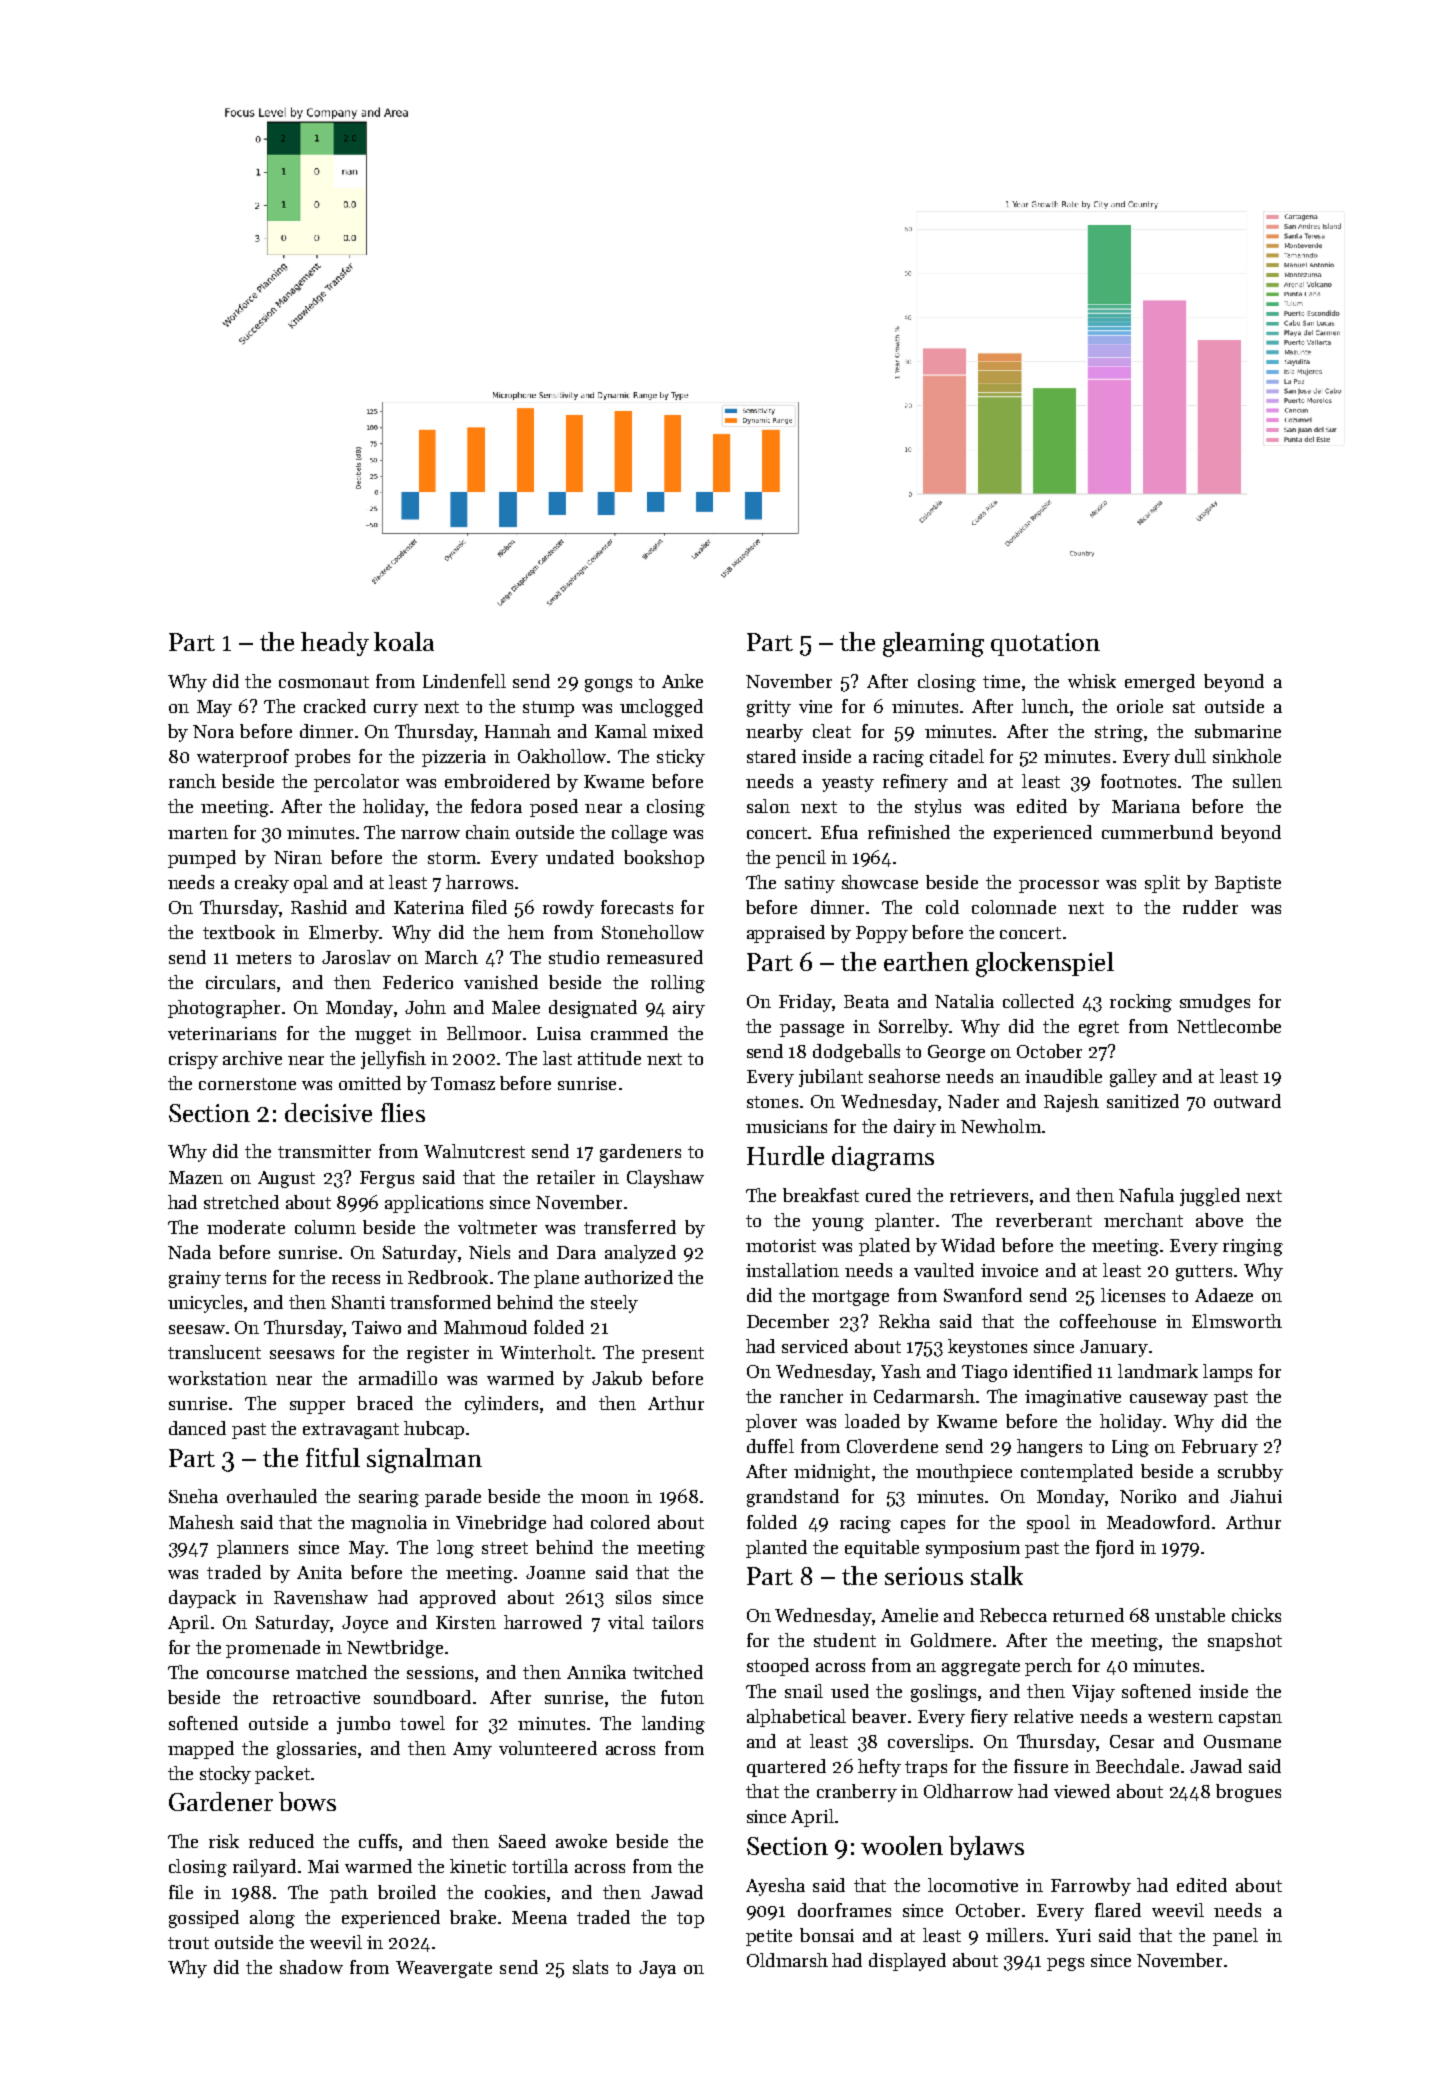 This document has width=1450, height=2100. Describe the element at coordinates (968, 1791) in the document. I see `Oldharrow` at that location.
